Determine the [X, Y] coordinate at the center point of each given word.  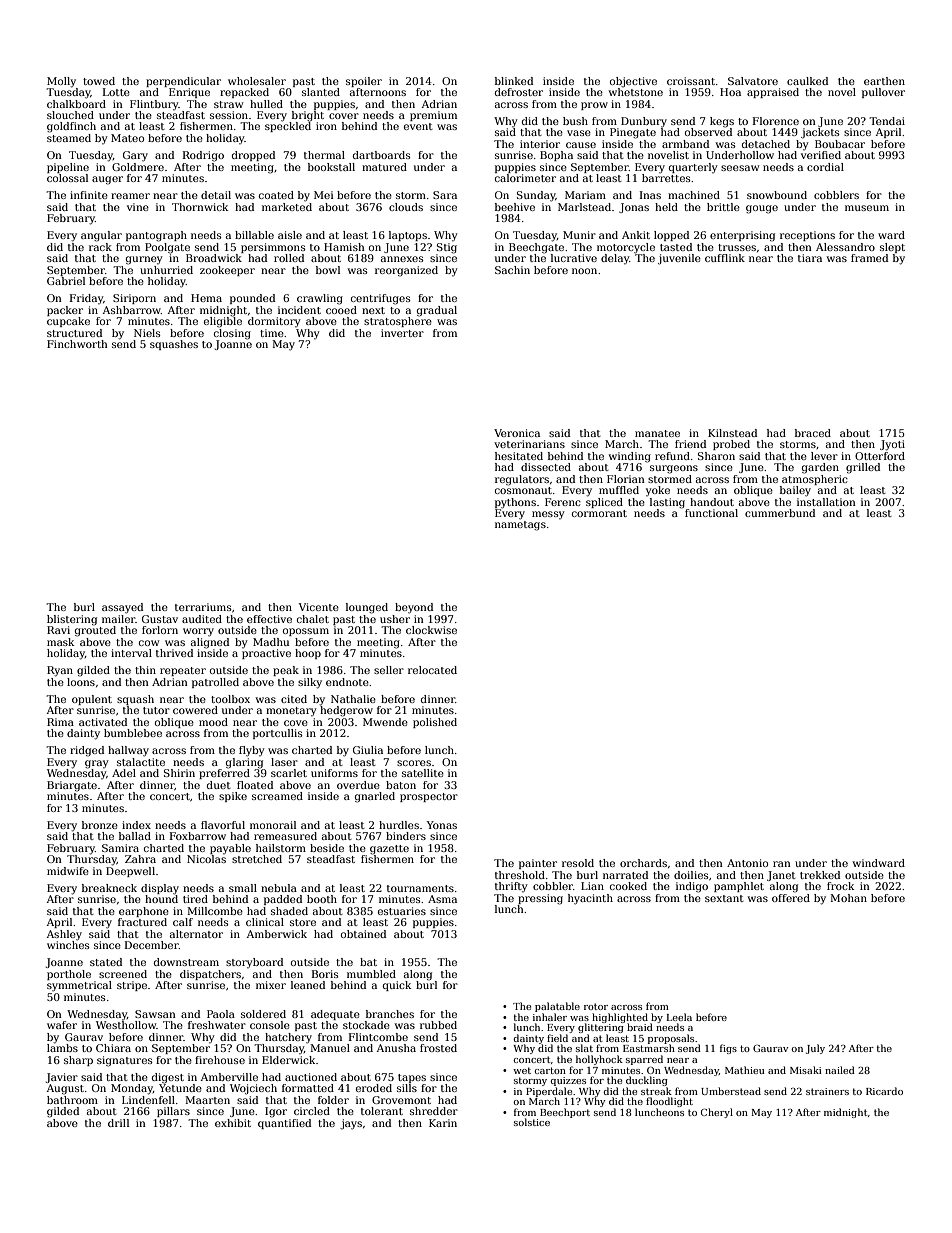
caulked [807, 81]
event [418, 126]
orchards [643, 863]
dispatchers [210, 975]
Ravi [58, 630]
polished [435, 723]
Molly [61, 82]
